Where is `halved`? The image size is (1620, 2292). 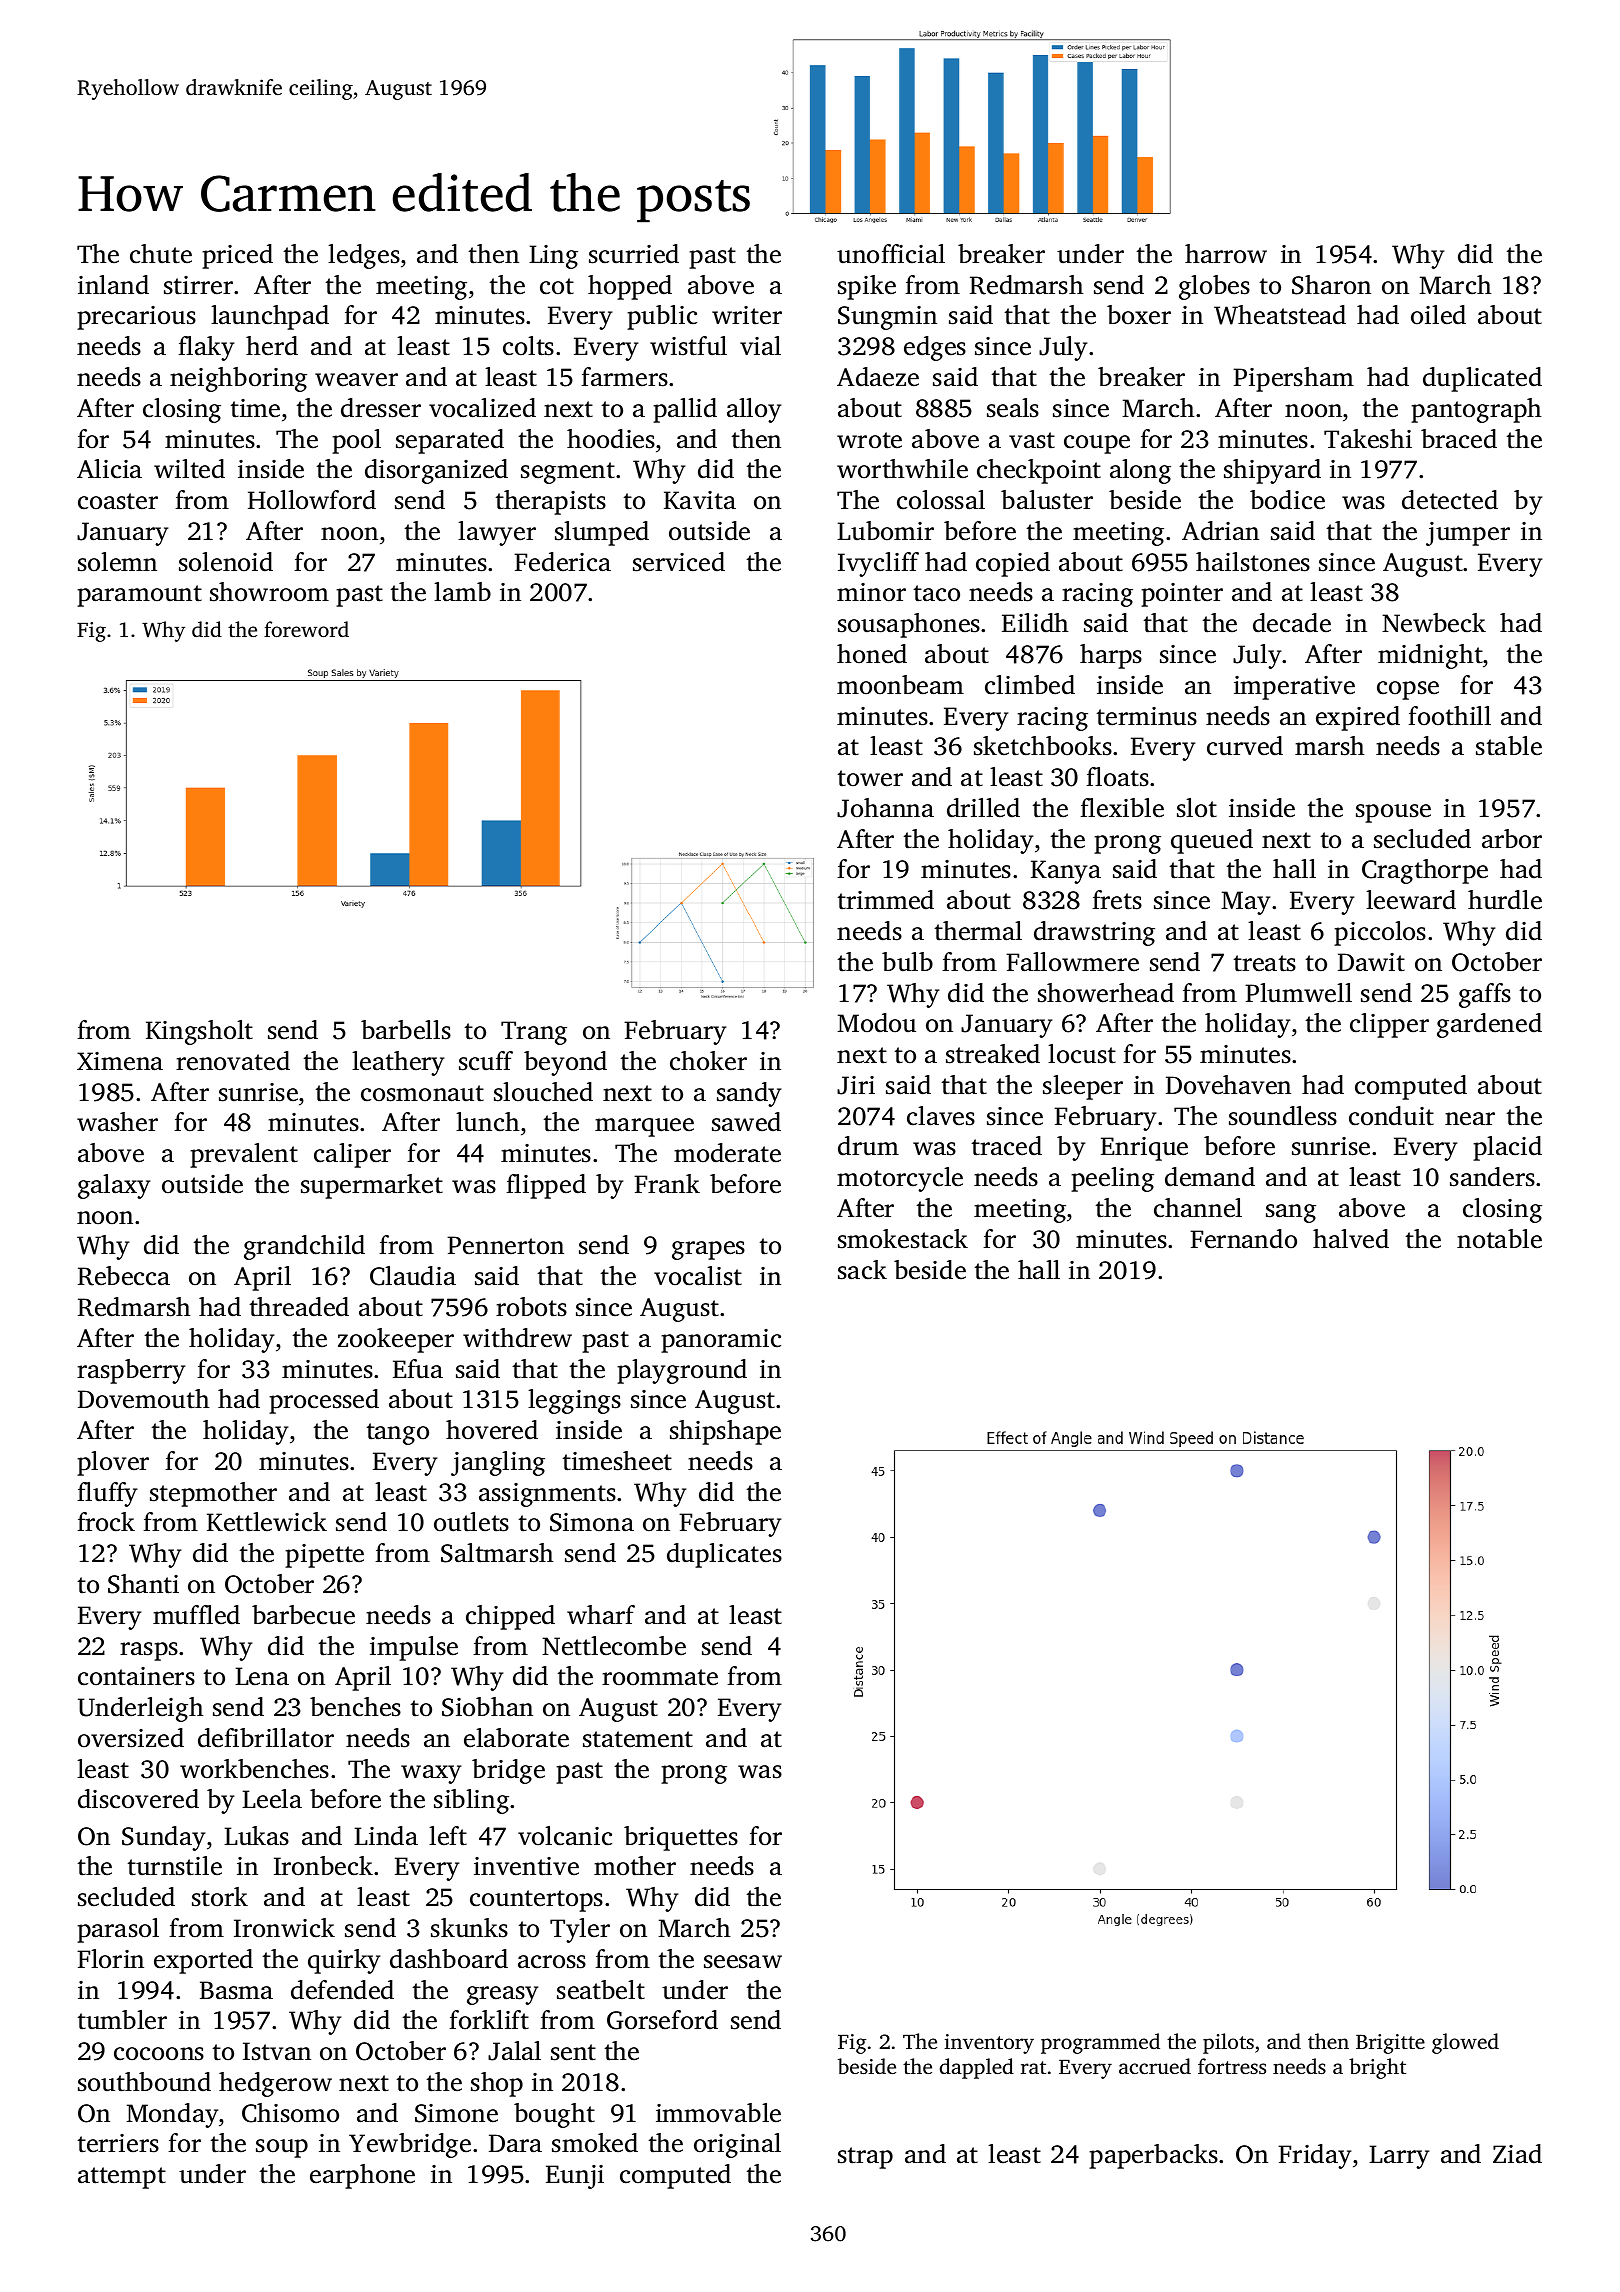
halved is located at coordinates (1351, 1239).
